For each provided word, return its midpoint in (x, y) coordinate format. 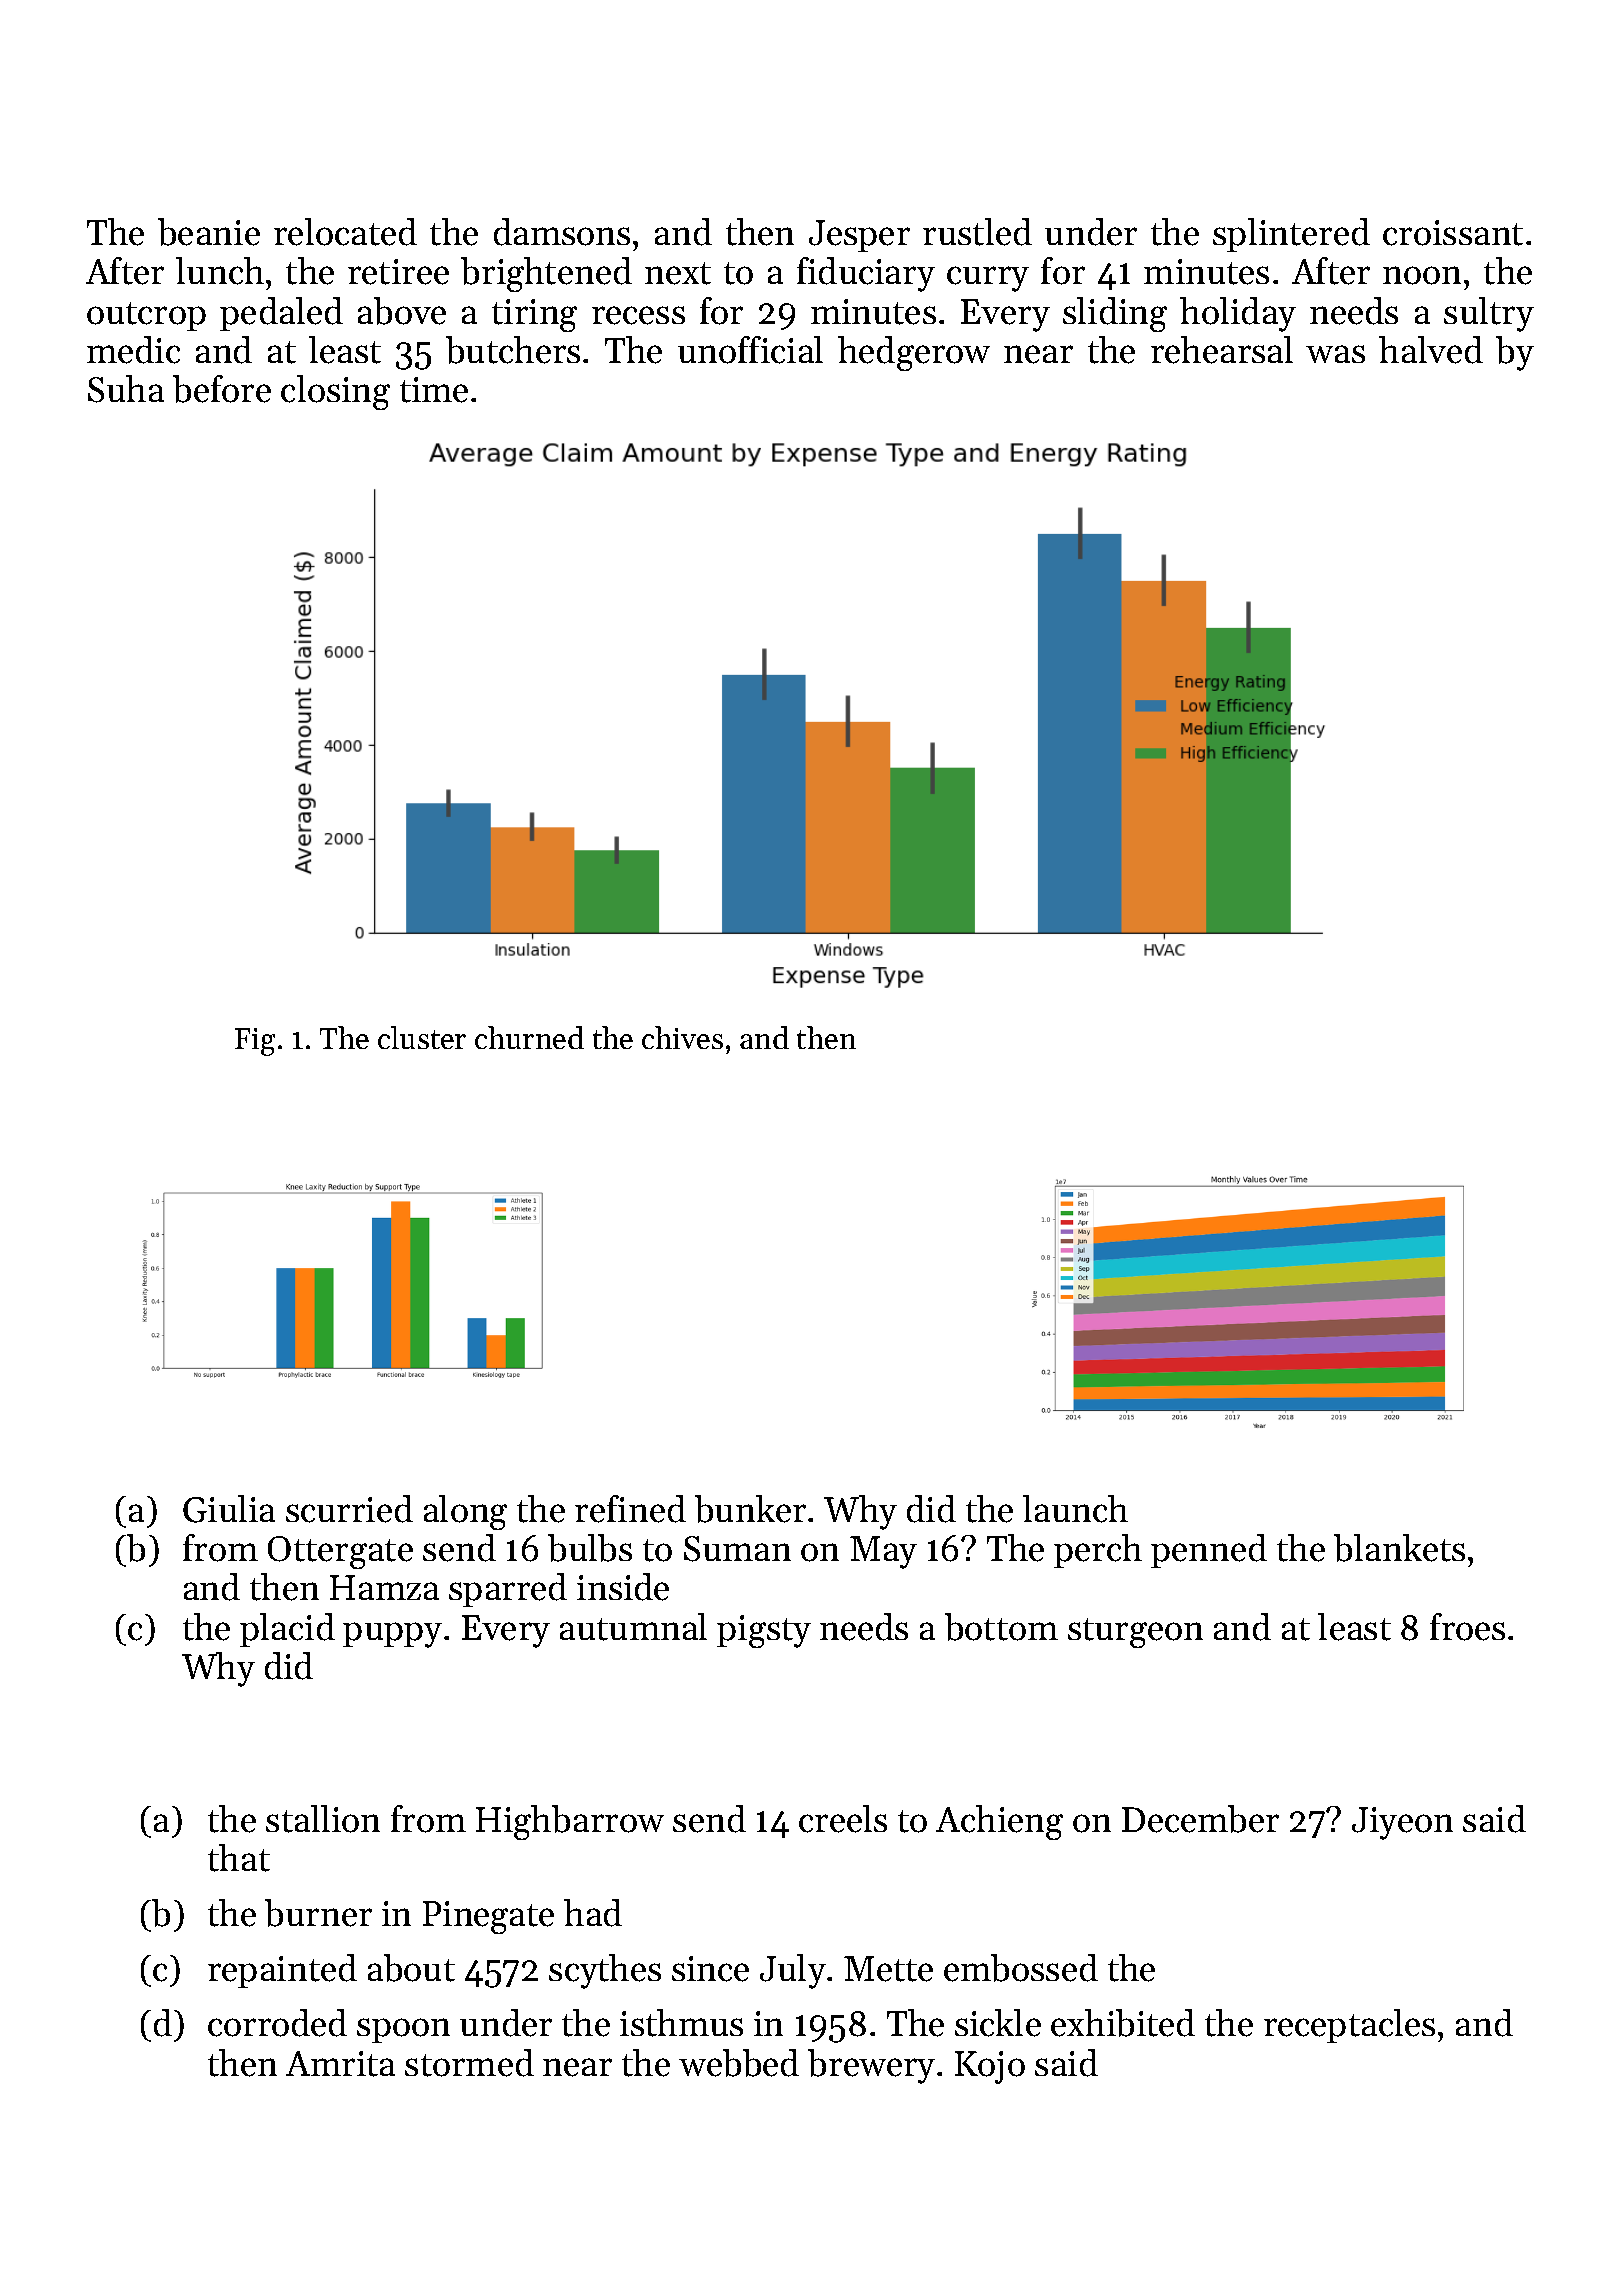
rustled (977, 232)
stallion (323, 1819)
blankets (1399, 1548)
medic (133, 350)
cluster (422, 1037)
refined (630, 1509)
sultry (1489, 314)
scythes (605, 1971)
